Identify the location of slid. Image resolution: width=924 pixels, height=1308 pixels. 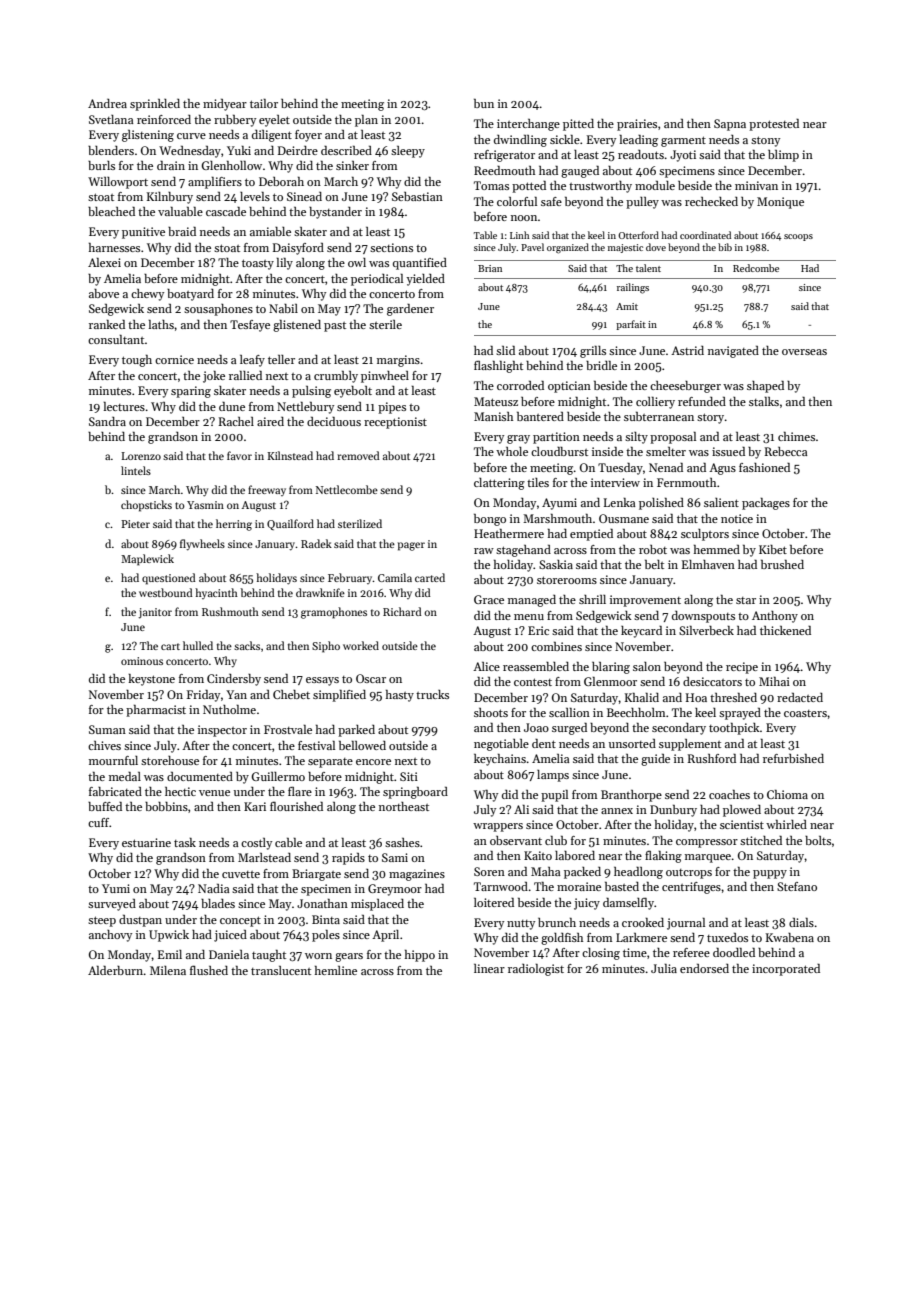
(505, 350).
